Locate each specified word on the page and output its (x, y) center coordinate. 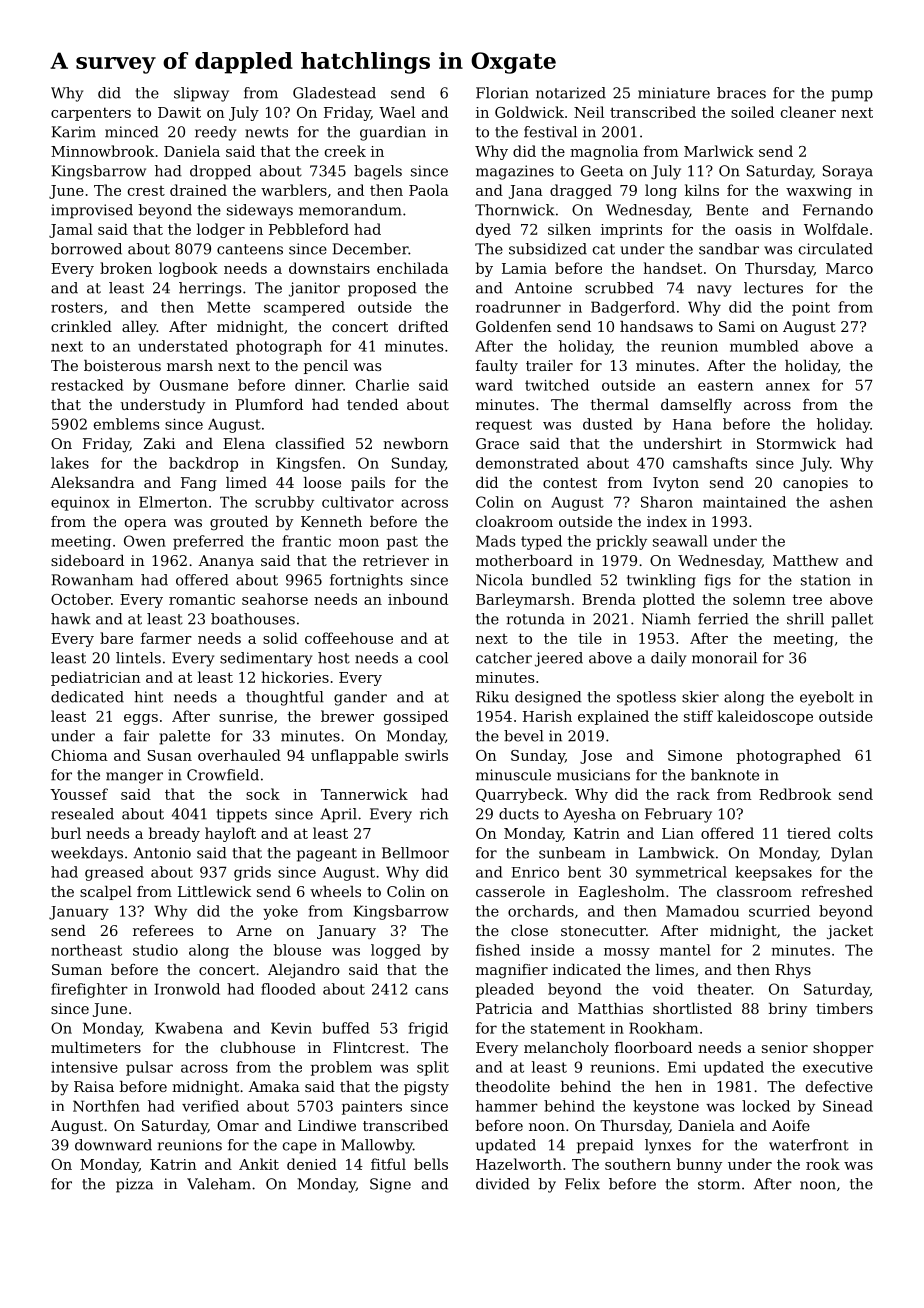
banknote (725, 775)
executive (838, 1067)
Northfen (106, 1106)
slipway (201, 94)
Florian (502, 93)
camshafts (710, 463)
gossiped (416, 717)
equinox (80, 504)
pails (368, 484)
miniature (674, 93)
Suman (77, 969)
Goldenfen (514, 326)
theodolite (513, 1086)
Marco (849, 268)
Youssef (79, 794)
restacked (87, 385)
